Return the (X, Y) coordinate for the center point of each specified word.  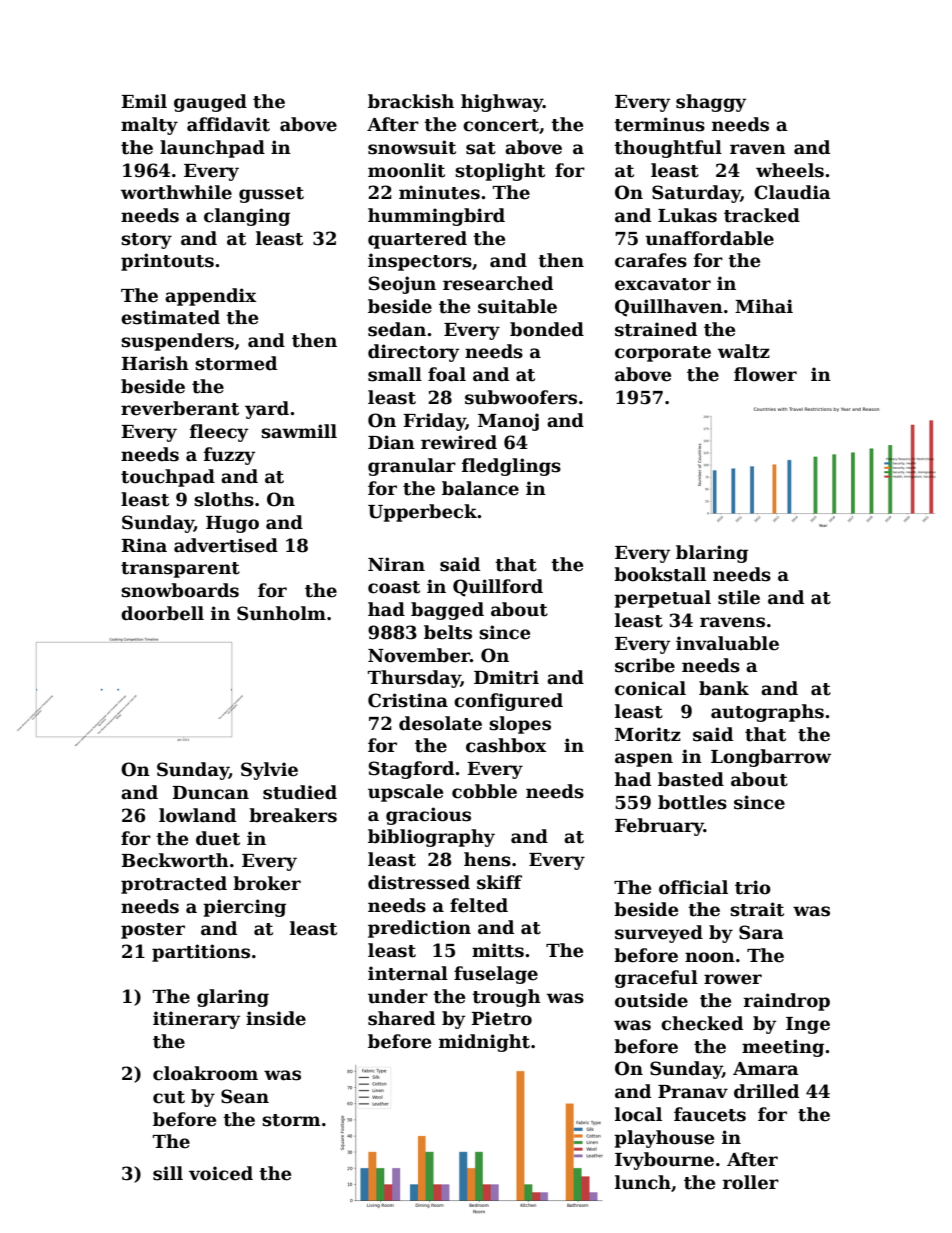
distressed (419, 882)
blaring (712, 554)
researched (498, 283)
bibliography (431, 838)
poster (153, 931)
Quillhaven (669, 308)
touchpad (168, 478)
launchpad (212, 149)
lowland (197, 815)
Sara (761, 932)
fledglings (511, 467)
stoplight (500, 172)
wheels (790, 170)
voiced (221, 1173)
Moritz (648, 734)
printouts (167, 262)
